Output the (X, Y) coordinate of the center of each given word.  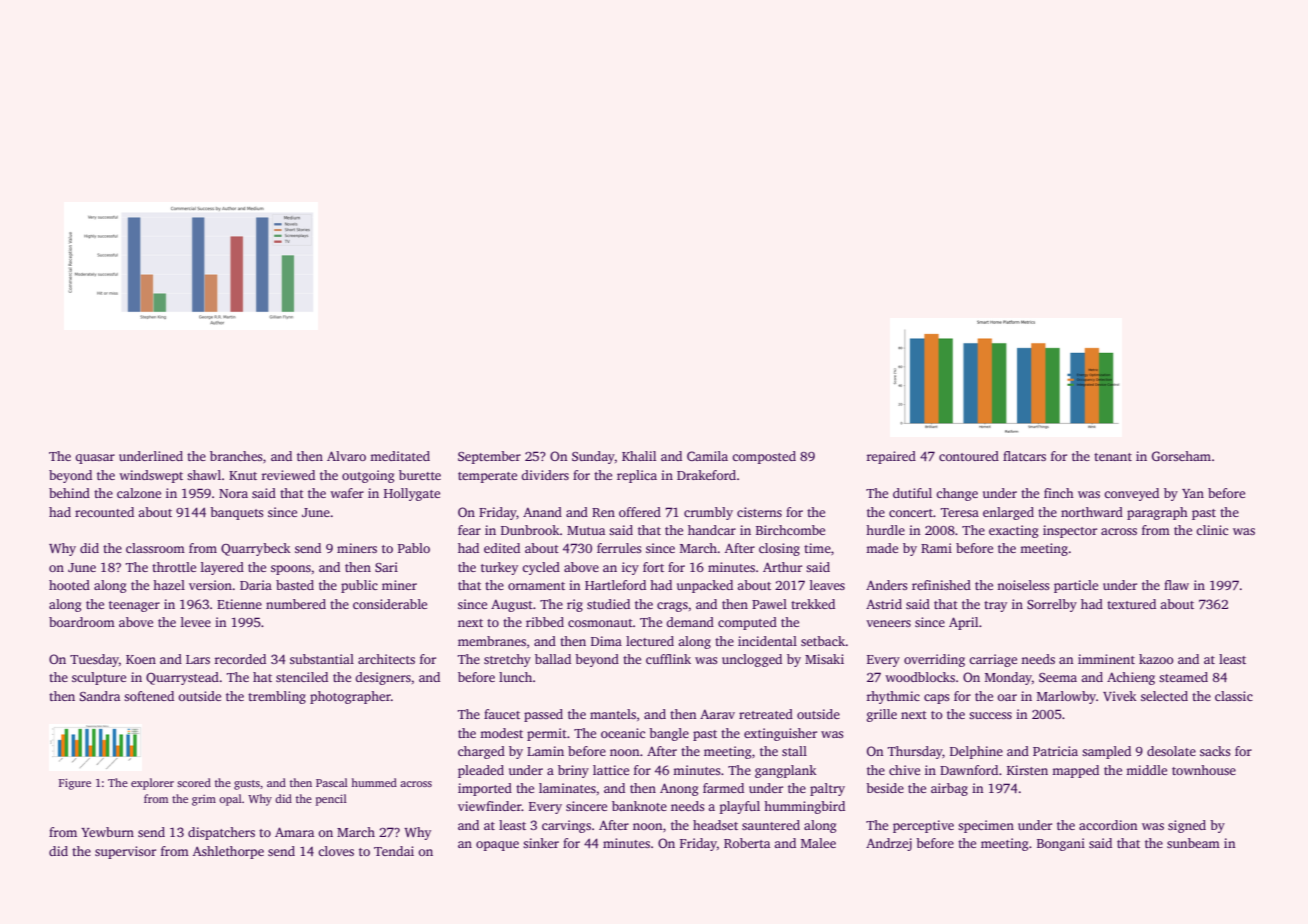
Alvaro (346, 456)
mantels (613, 714)
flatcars (1024, 456)
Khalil (639, 456)
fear (469, 530)
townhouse (1204, 770)
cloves (336, 851)
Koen (141, 659)
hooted (69, 585)
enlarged (1008, 513)
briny (573, 771)
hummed (374, 782)
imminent (1106, 659)
